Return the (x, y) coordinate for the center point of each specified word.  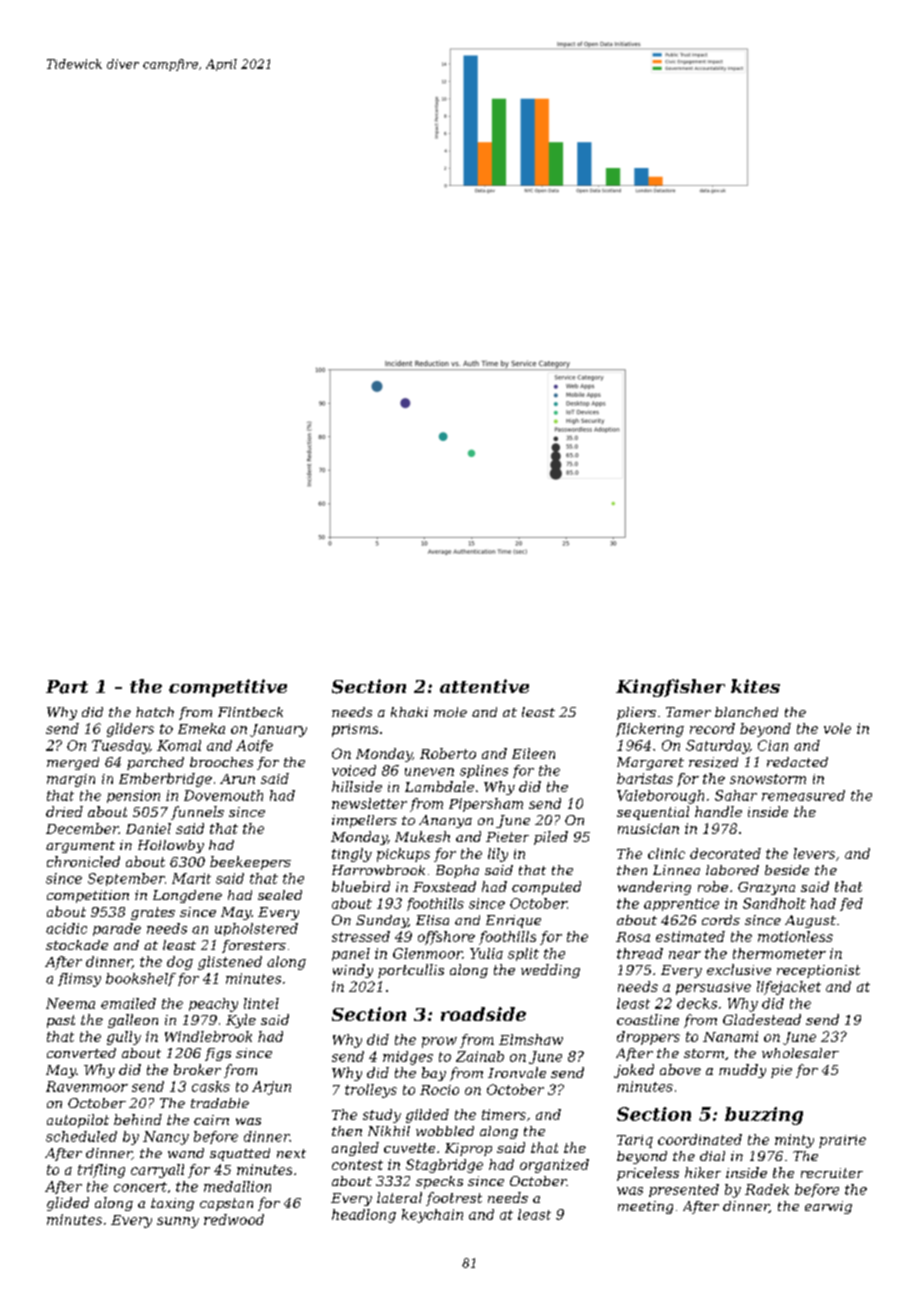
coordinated (700, 1139)
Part (67, 687)
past (61, 1021)
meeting (645, 1207)
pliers (636, 713)
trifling (101, 1171)
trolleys (371, 1091)
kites (755, 686)
